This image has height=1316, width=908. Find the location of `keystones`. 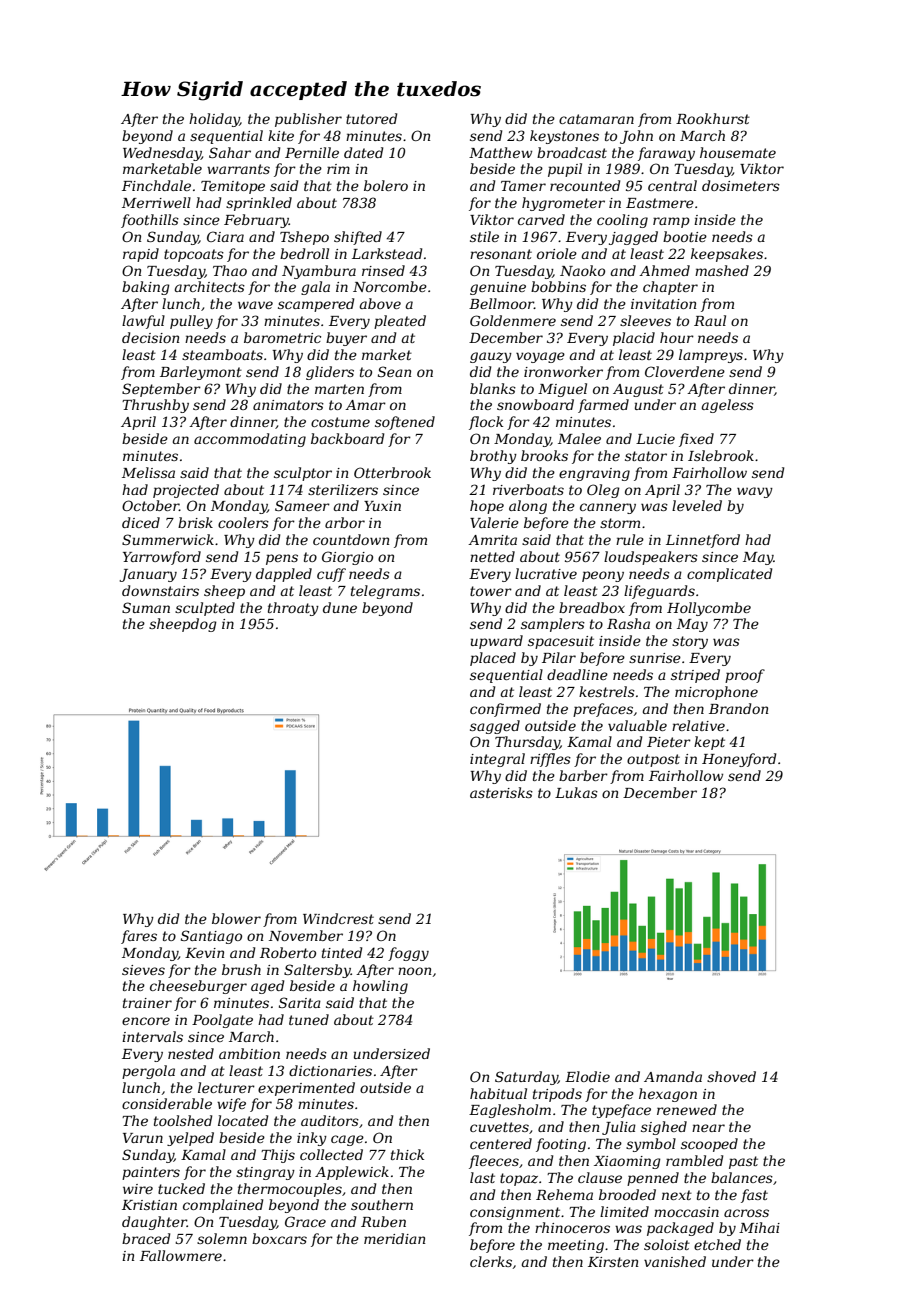

keystones is located at coordinates (564, 137).
